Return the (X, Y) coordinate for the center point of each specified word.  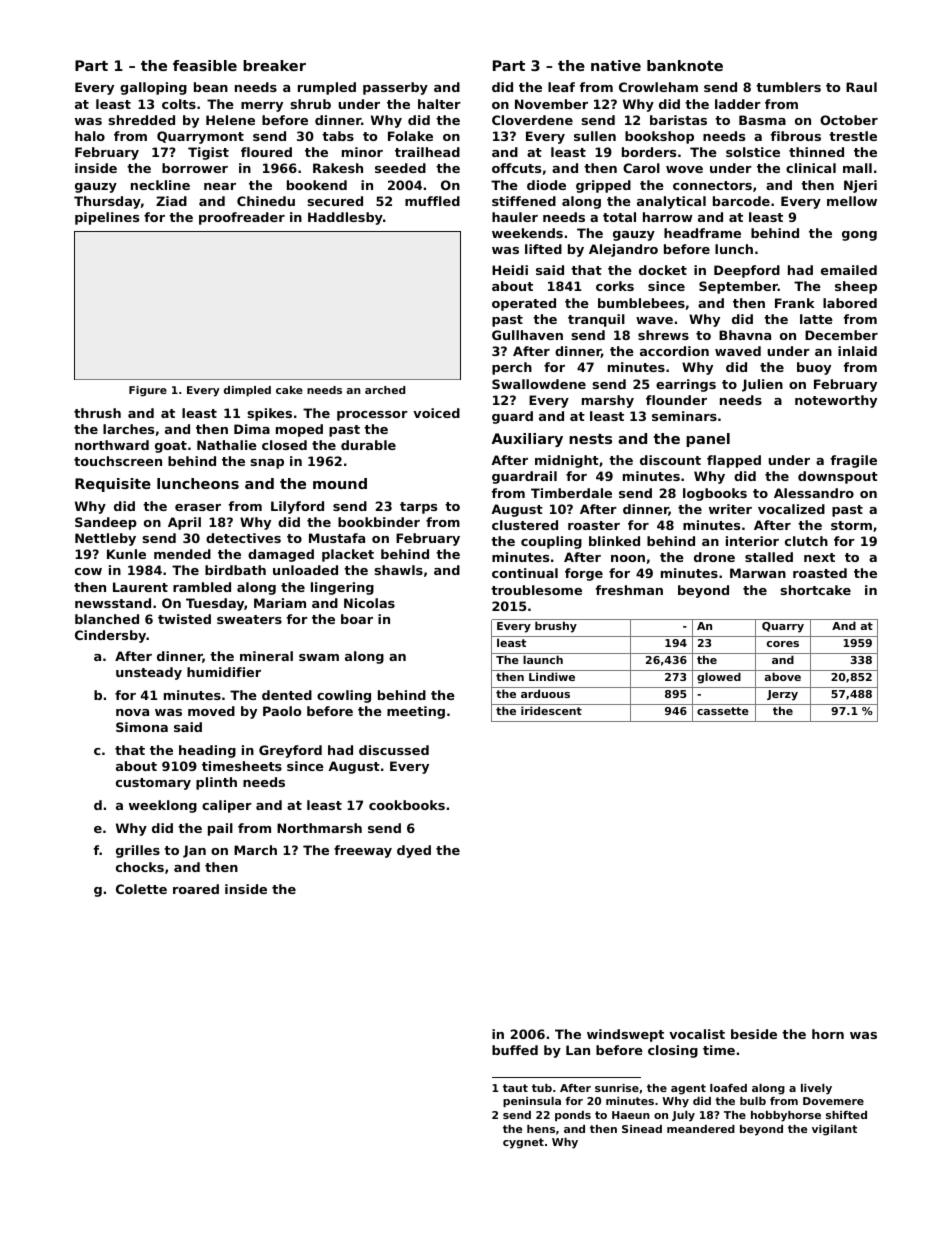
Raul (861, 87)
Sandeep (106, 523)
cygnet (523, 1143)
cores (783, 644)
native (616, 65)
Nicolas (369, 603)
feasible (205, 65)
